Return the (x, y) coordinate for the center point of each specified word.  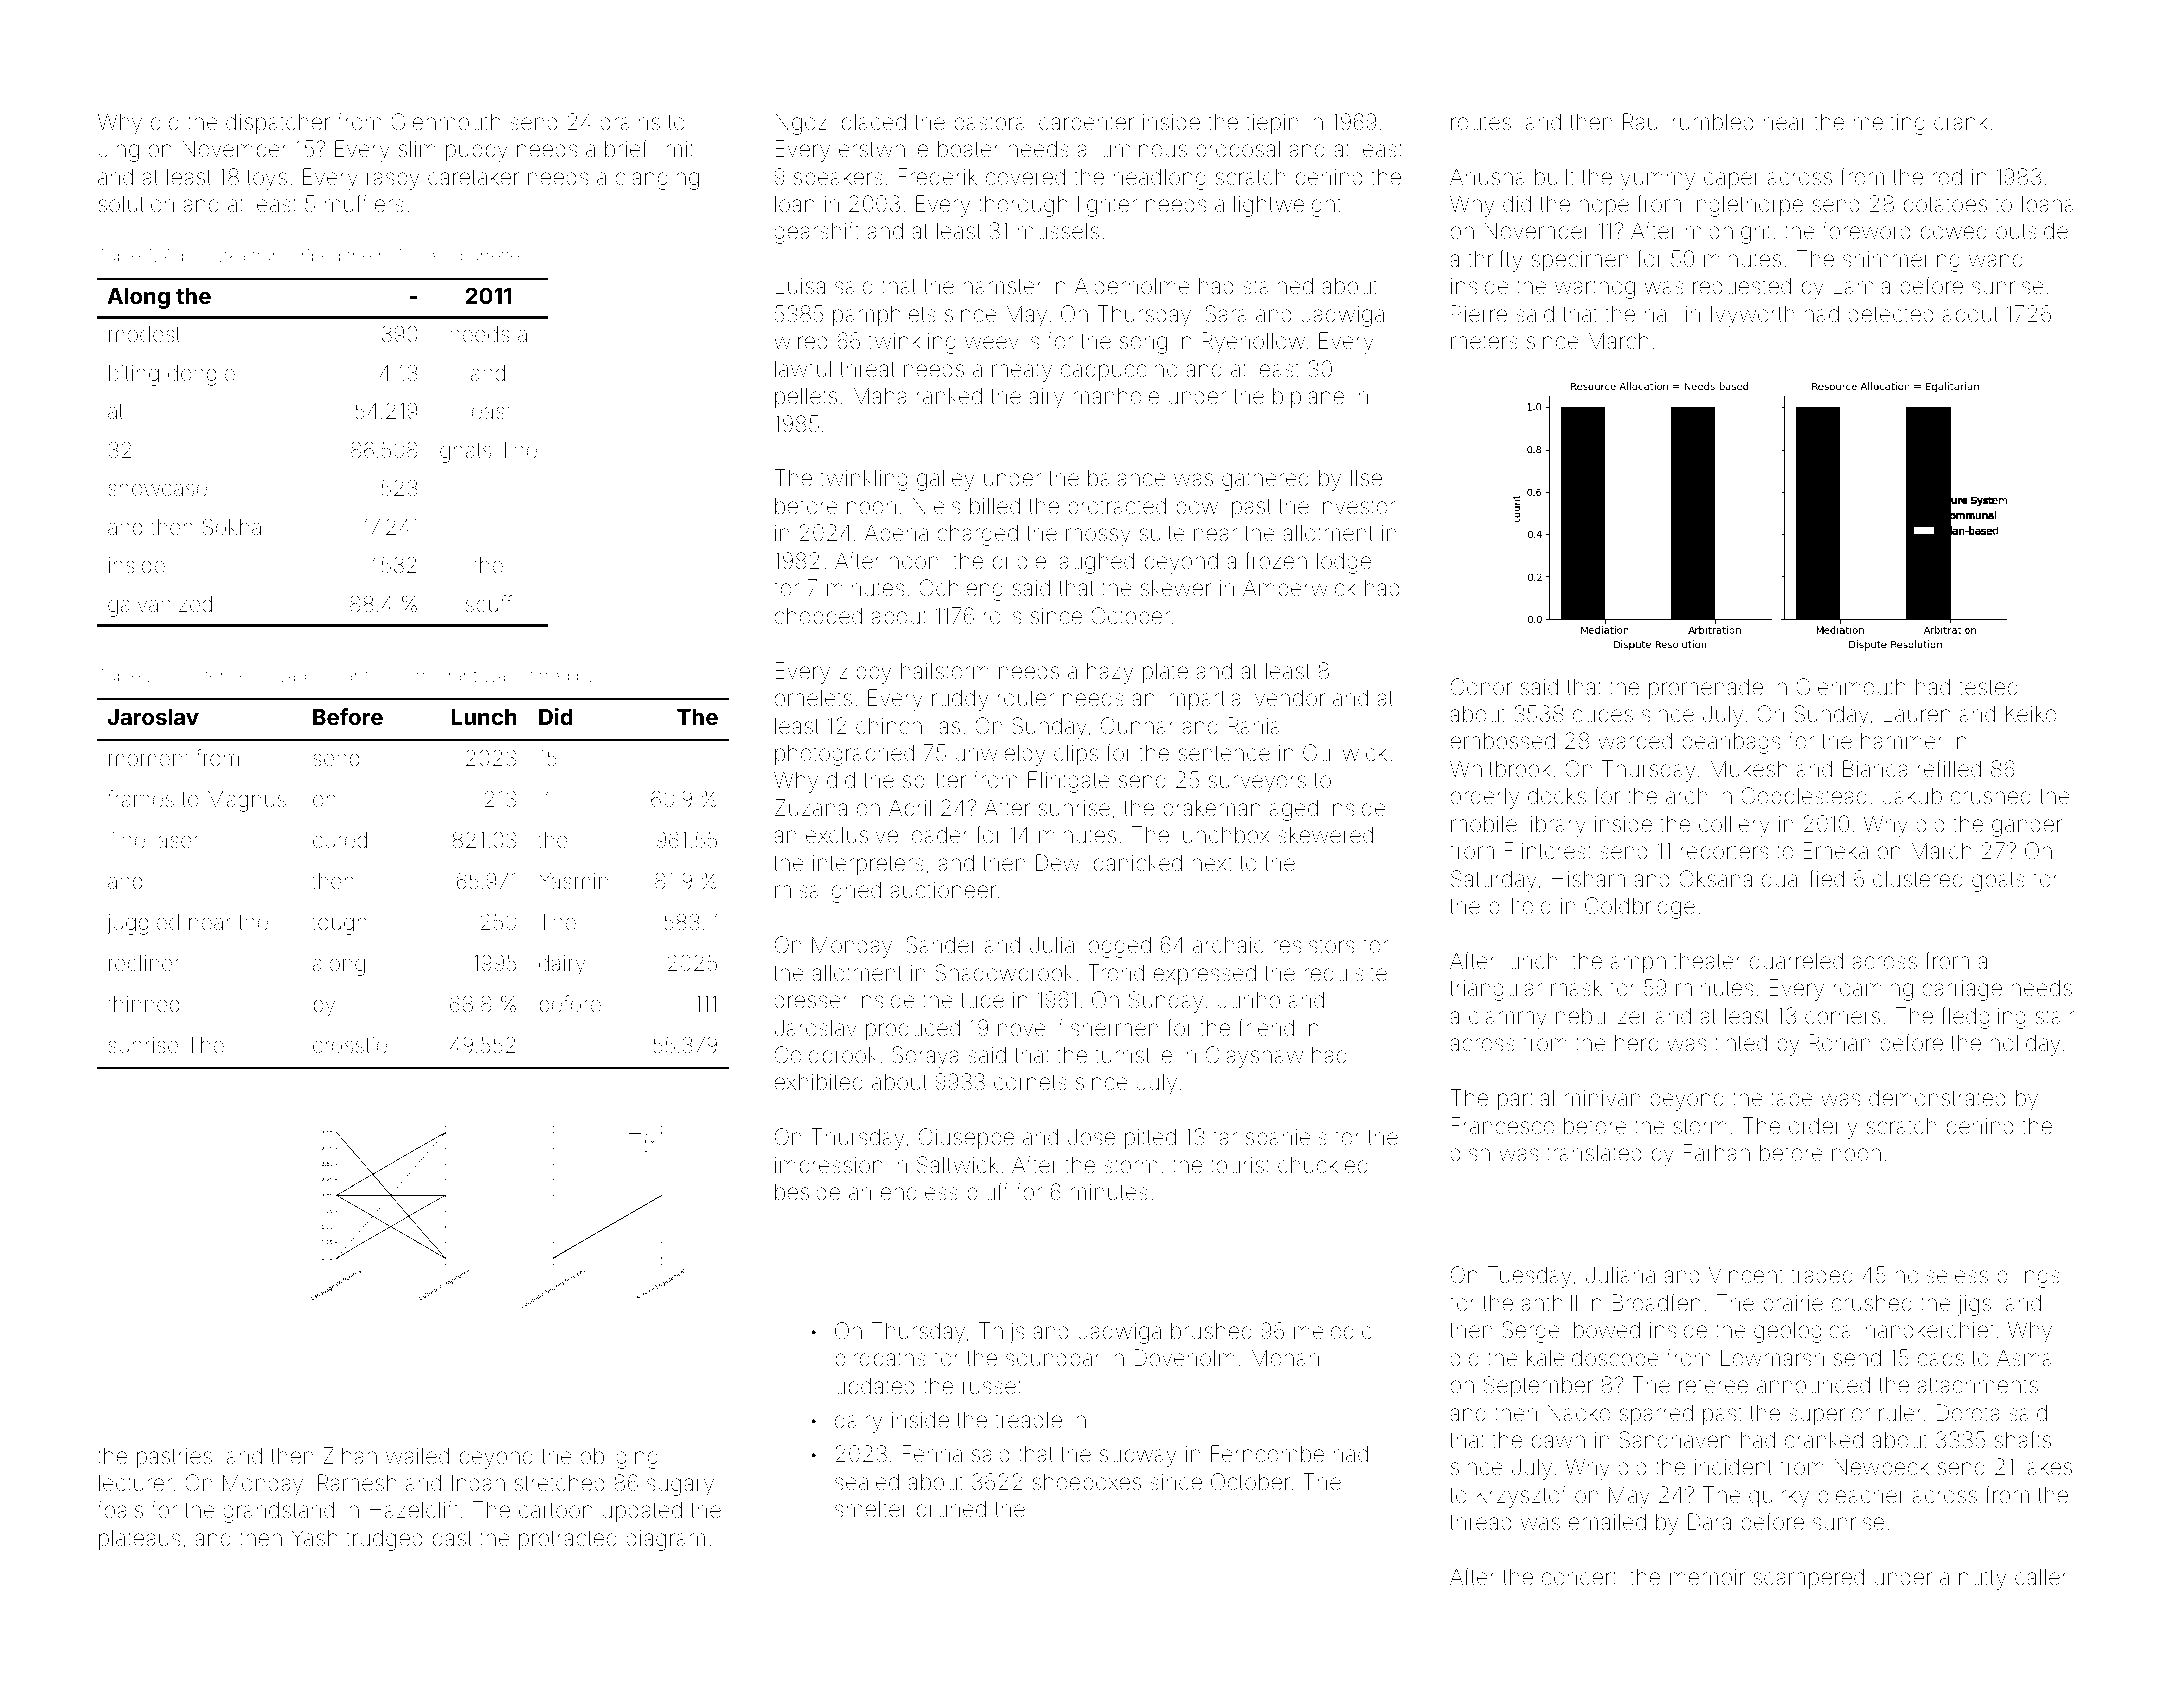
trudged (384, 1540)
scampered (1808, 1579)
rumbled (1713, 122)
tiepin (1272, 124)
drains (630, 122)
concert (1579, 1577)
